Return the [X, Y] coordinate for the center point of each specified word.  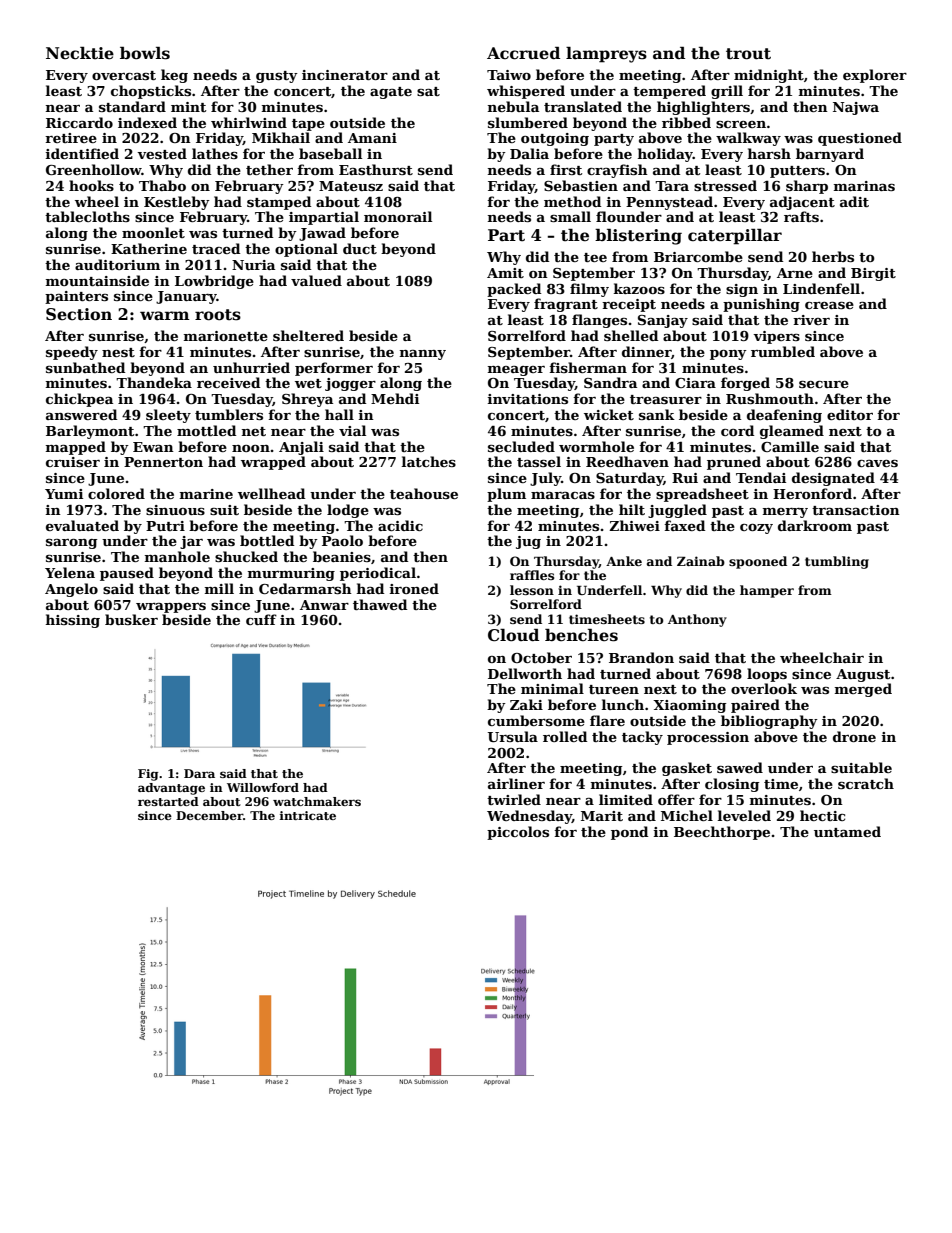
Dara [199, 773]
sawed [740, 767]
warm [165, 315]
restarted [168, 801]
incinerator [345, 75]
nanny [423, 355]
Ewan [153, 447]
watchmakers [317, 801]
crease [829, 305]
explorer [875, 76]
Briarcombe [698, 256]
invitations [528, 399]
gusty [277, 77]
